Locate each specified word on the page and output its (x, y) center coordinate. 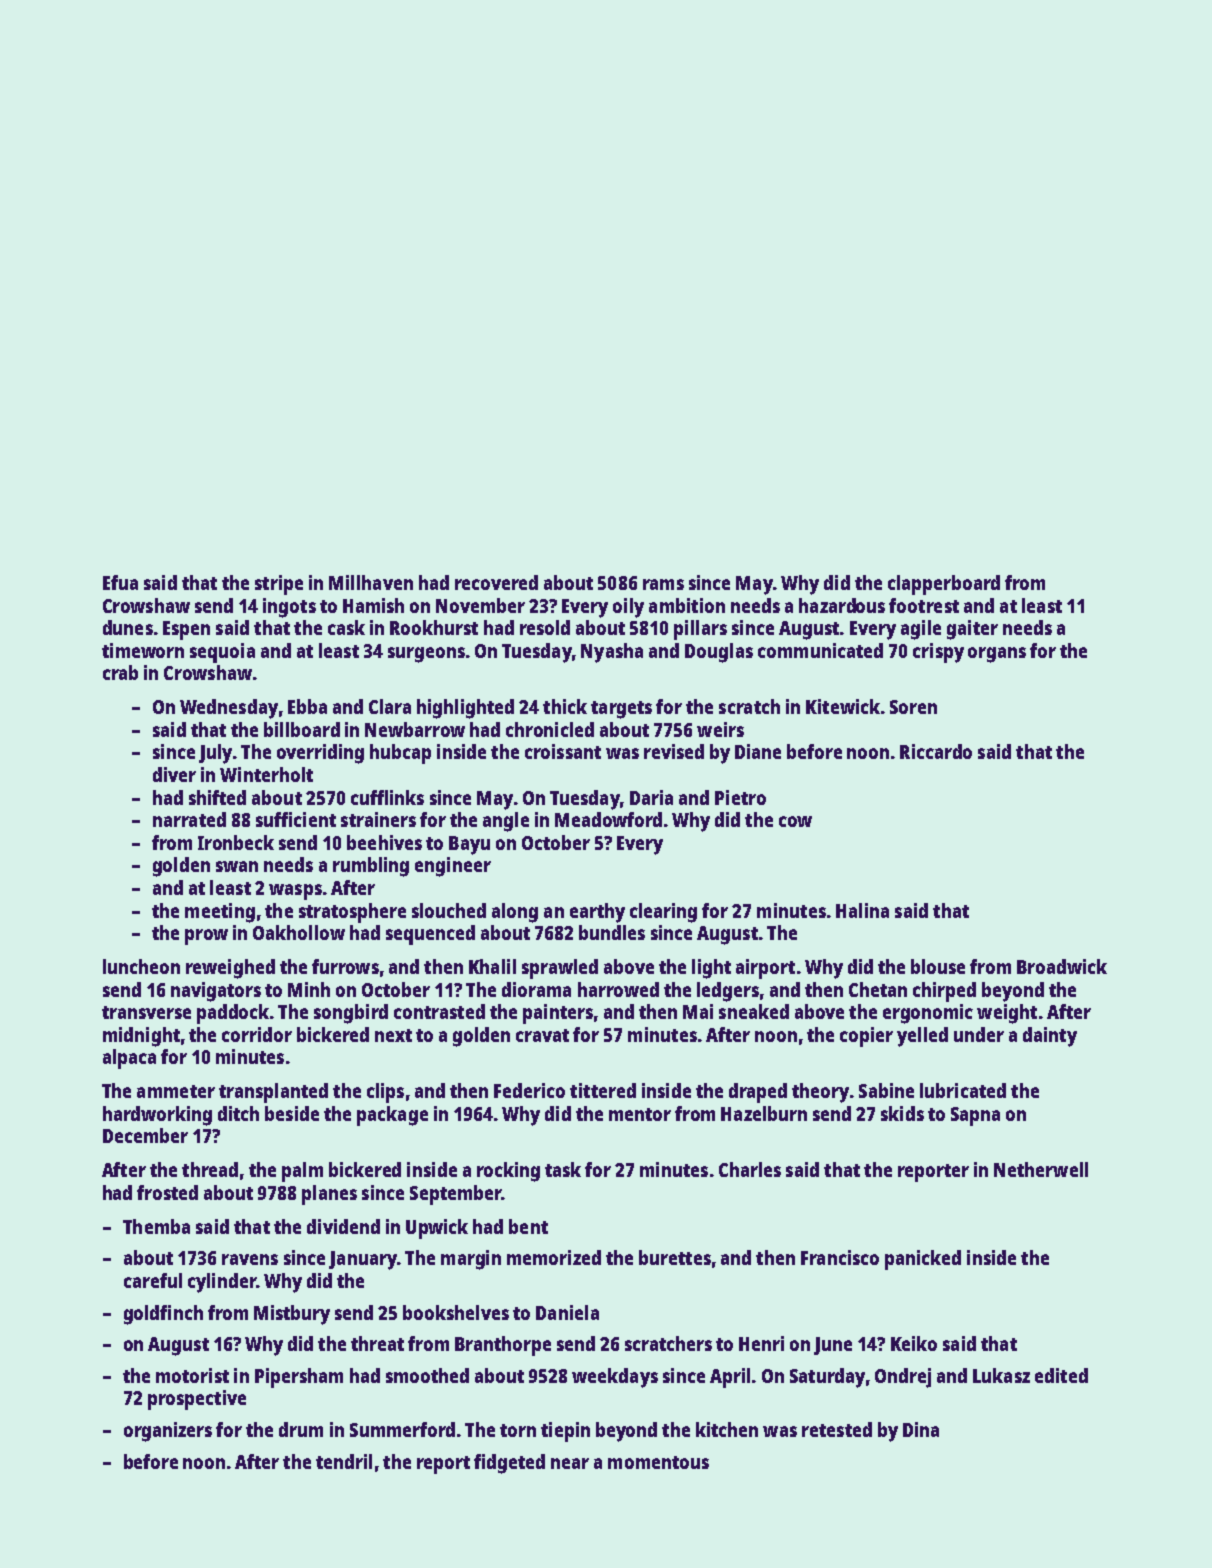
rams (663, 584)
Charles (750, 1169)
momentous (658, 1462)
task (563, 1169)
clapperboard (944, 585)
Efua (120, 582)
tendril (344, 1461)
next (393, 1035)
